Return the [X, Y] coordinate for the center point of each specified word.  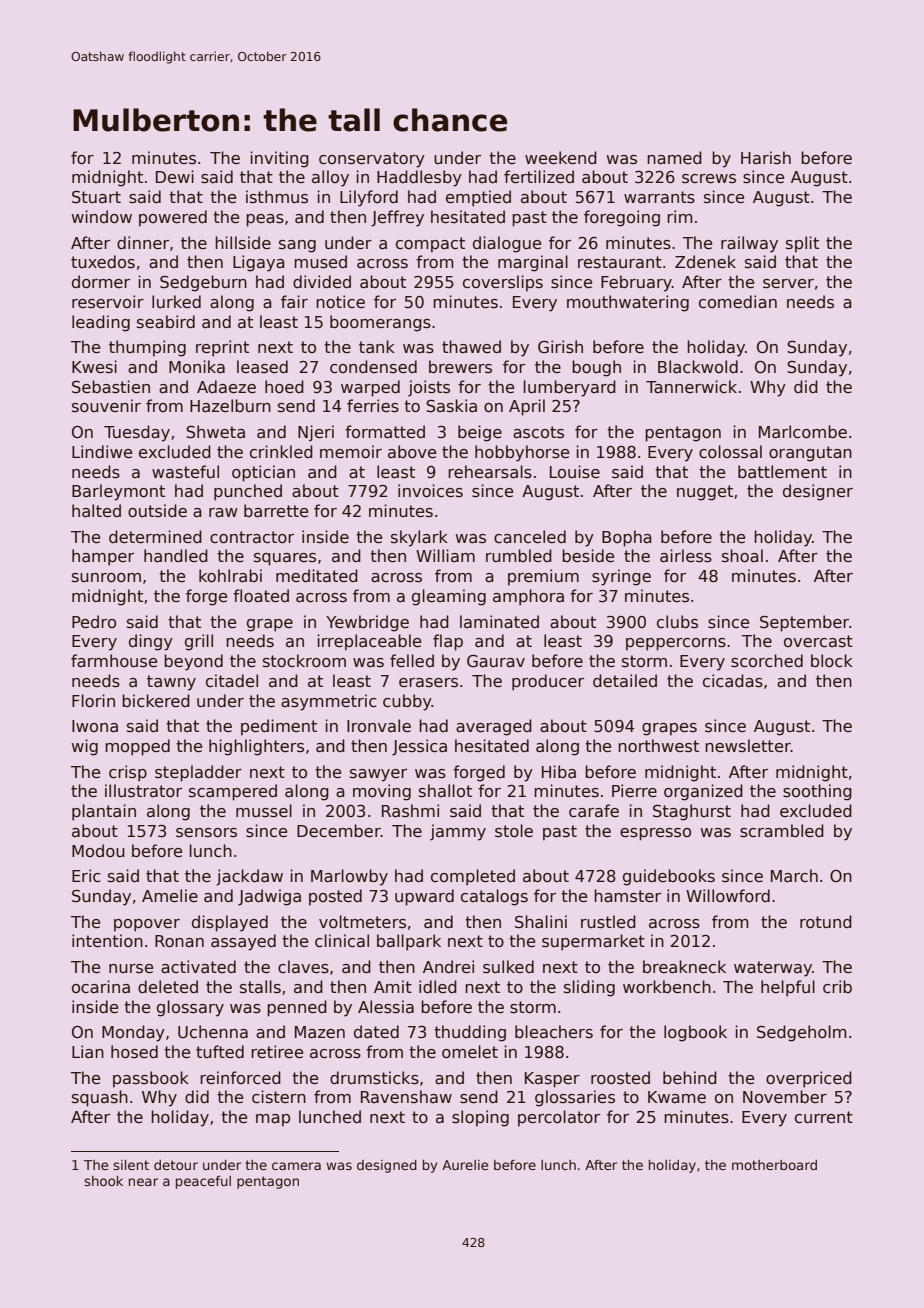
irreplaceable [369, 642]
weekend [561, 158]
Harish [766, 157]
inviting [280, 159]
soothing [817, 792]
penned [297, 1008]
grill [199, 642]
